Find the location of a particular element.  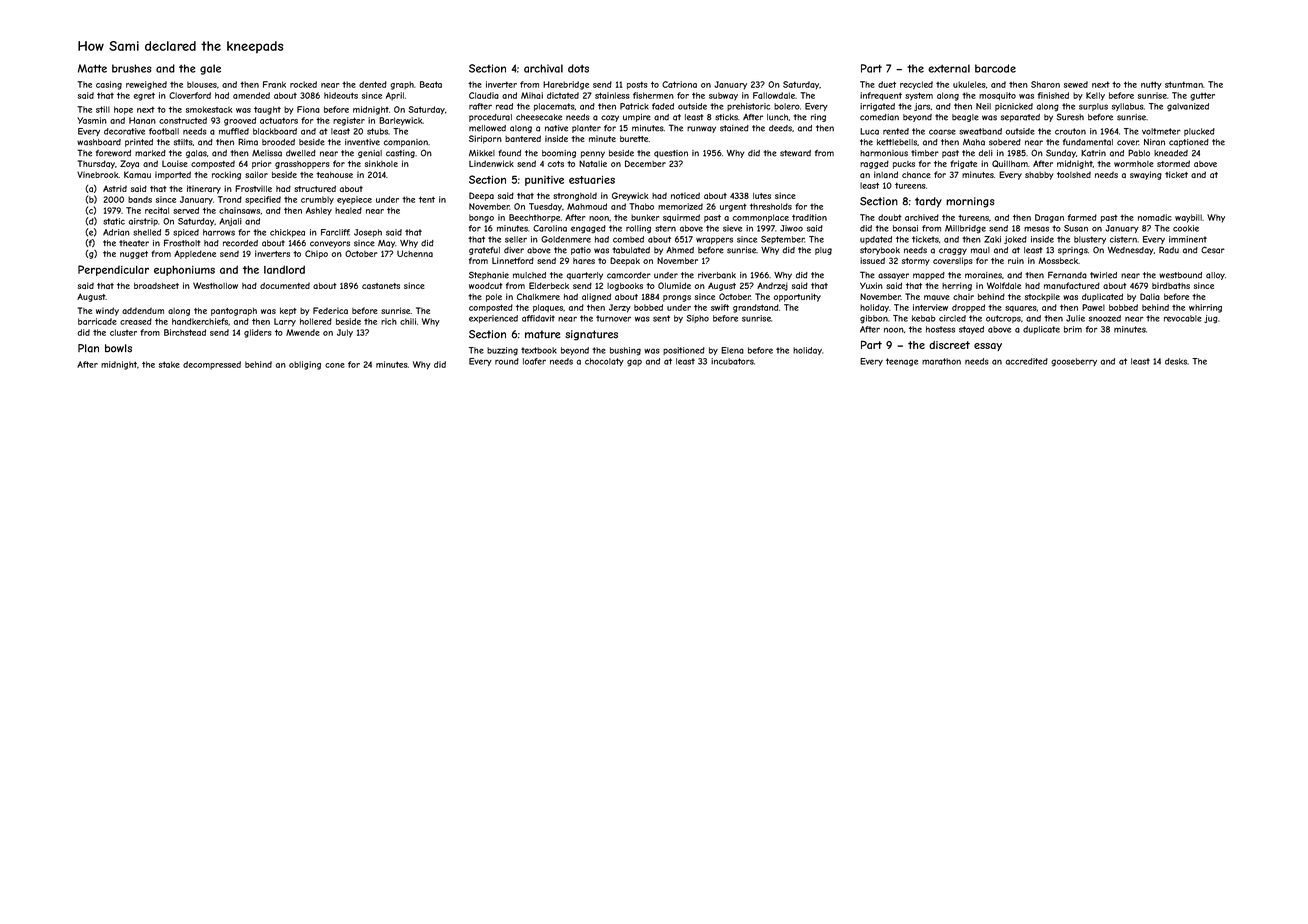

swaying is located at coordinates (1146, 175).
